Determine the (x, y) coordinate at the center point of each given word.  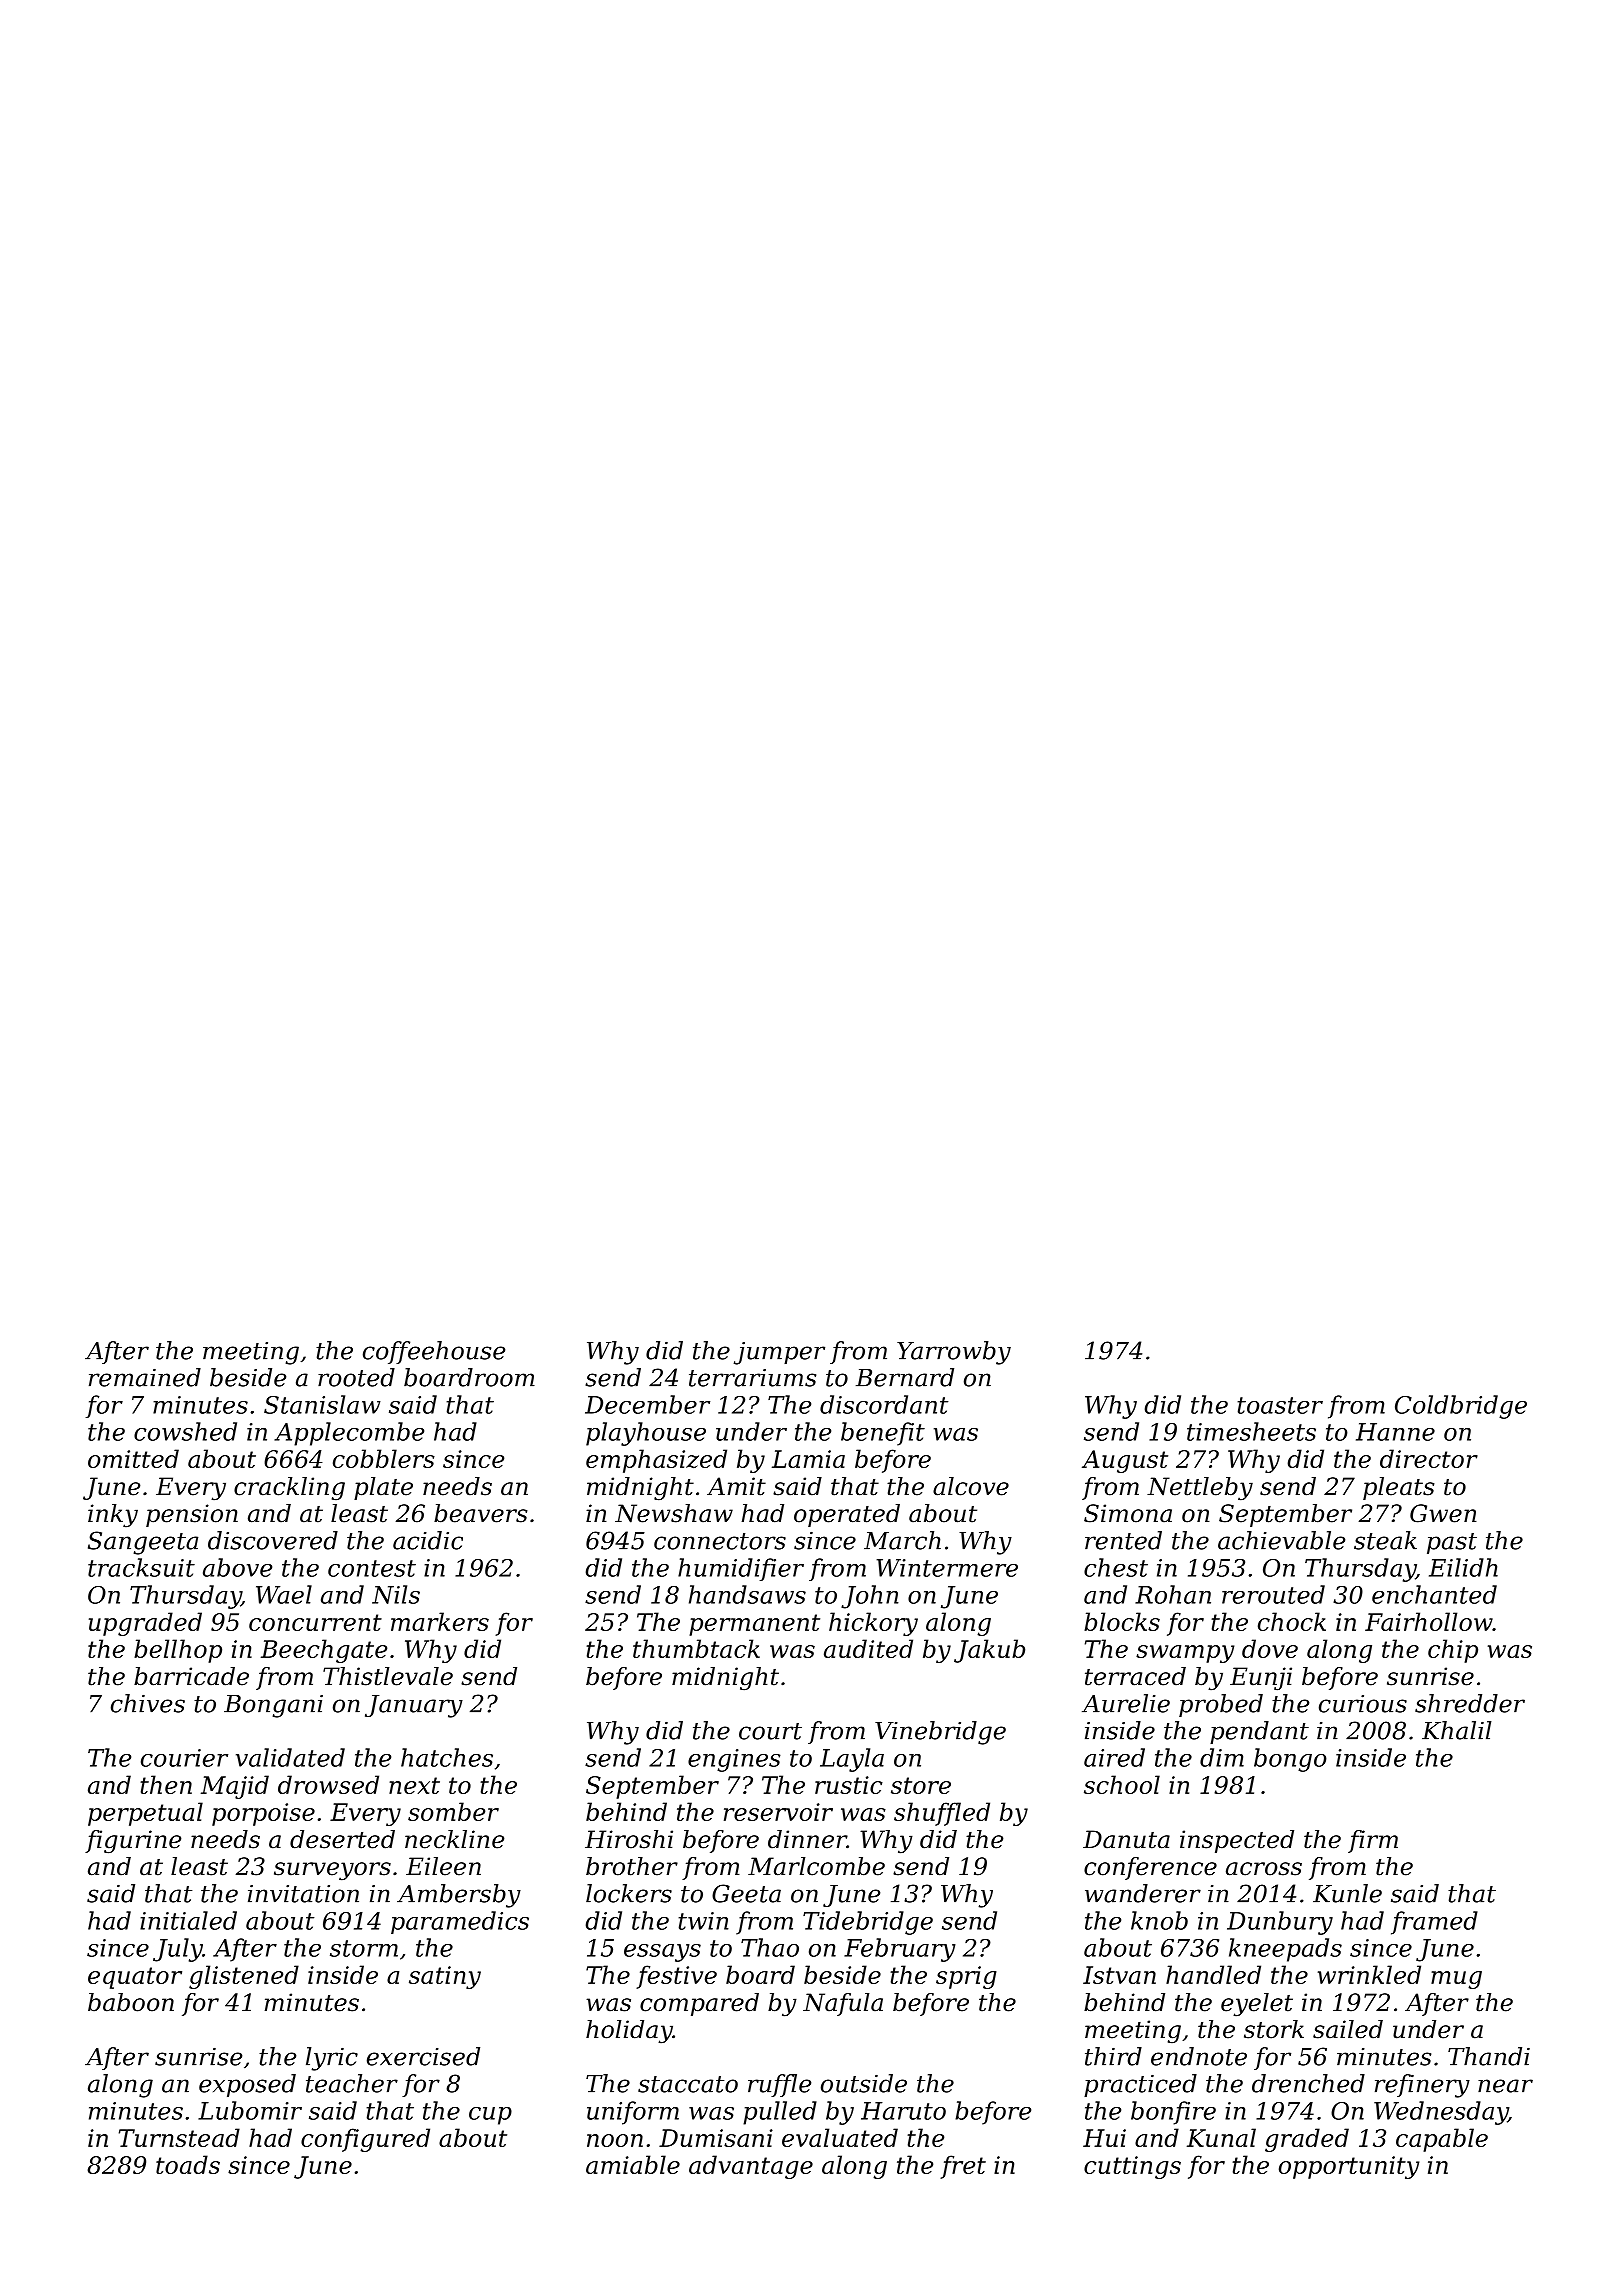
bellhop (178, 1651)
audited (868, 1648)
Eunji (1261, 1679)
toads (188, 2164)
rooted (356, 1377)
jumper (779, 1353)
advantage (751, 2167)
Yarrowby (954, 1353)
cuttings (1132, 2167)
